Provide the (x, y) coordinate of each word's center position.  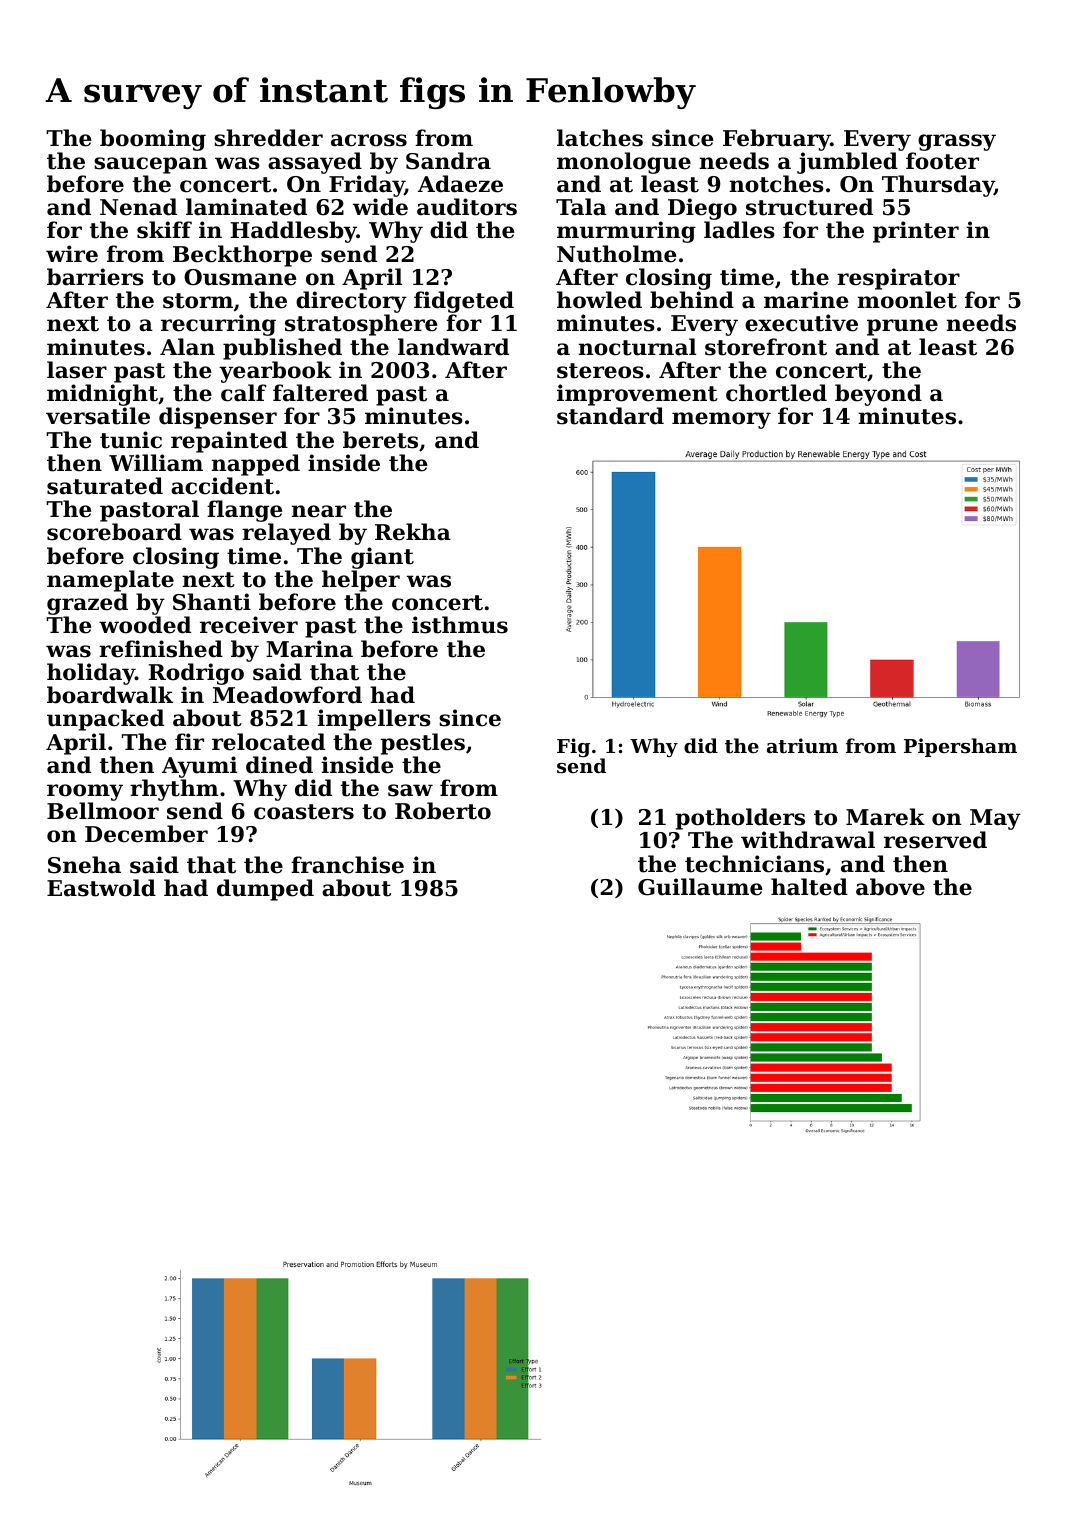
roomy (85, 792)
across (369, 140)
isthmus (460, 625)
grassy (957, 142)
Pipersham (960, 747)
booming (153, 140)
